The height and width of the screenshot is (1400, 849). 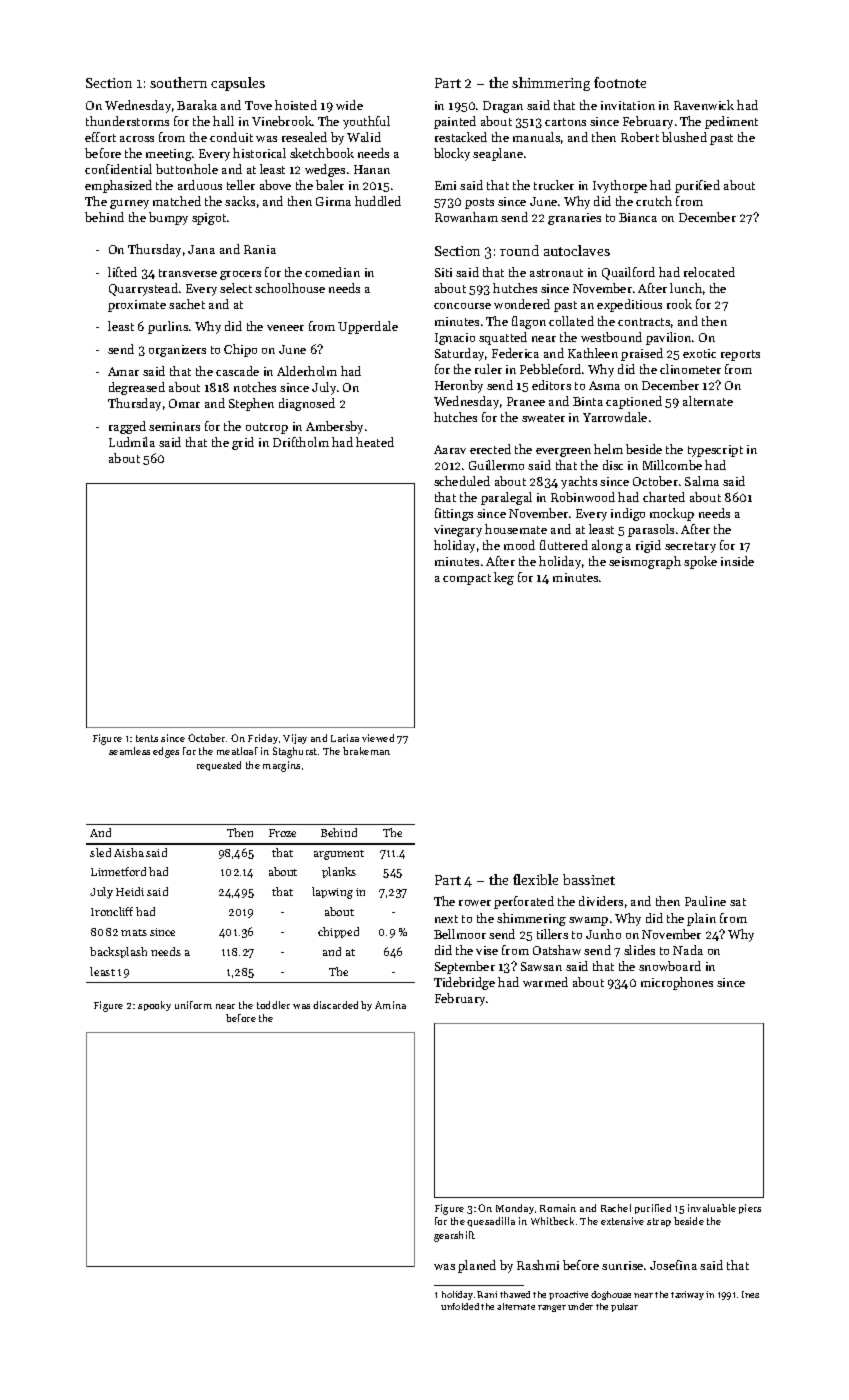 What do you see at coordinates (332, 272) in the screenshot?
I see `comedian` at bounding box center [332, 272].
